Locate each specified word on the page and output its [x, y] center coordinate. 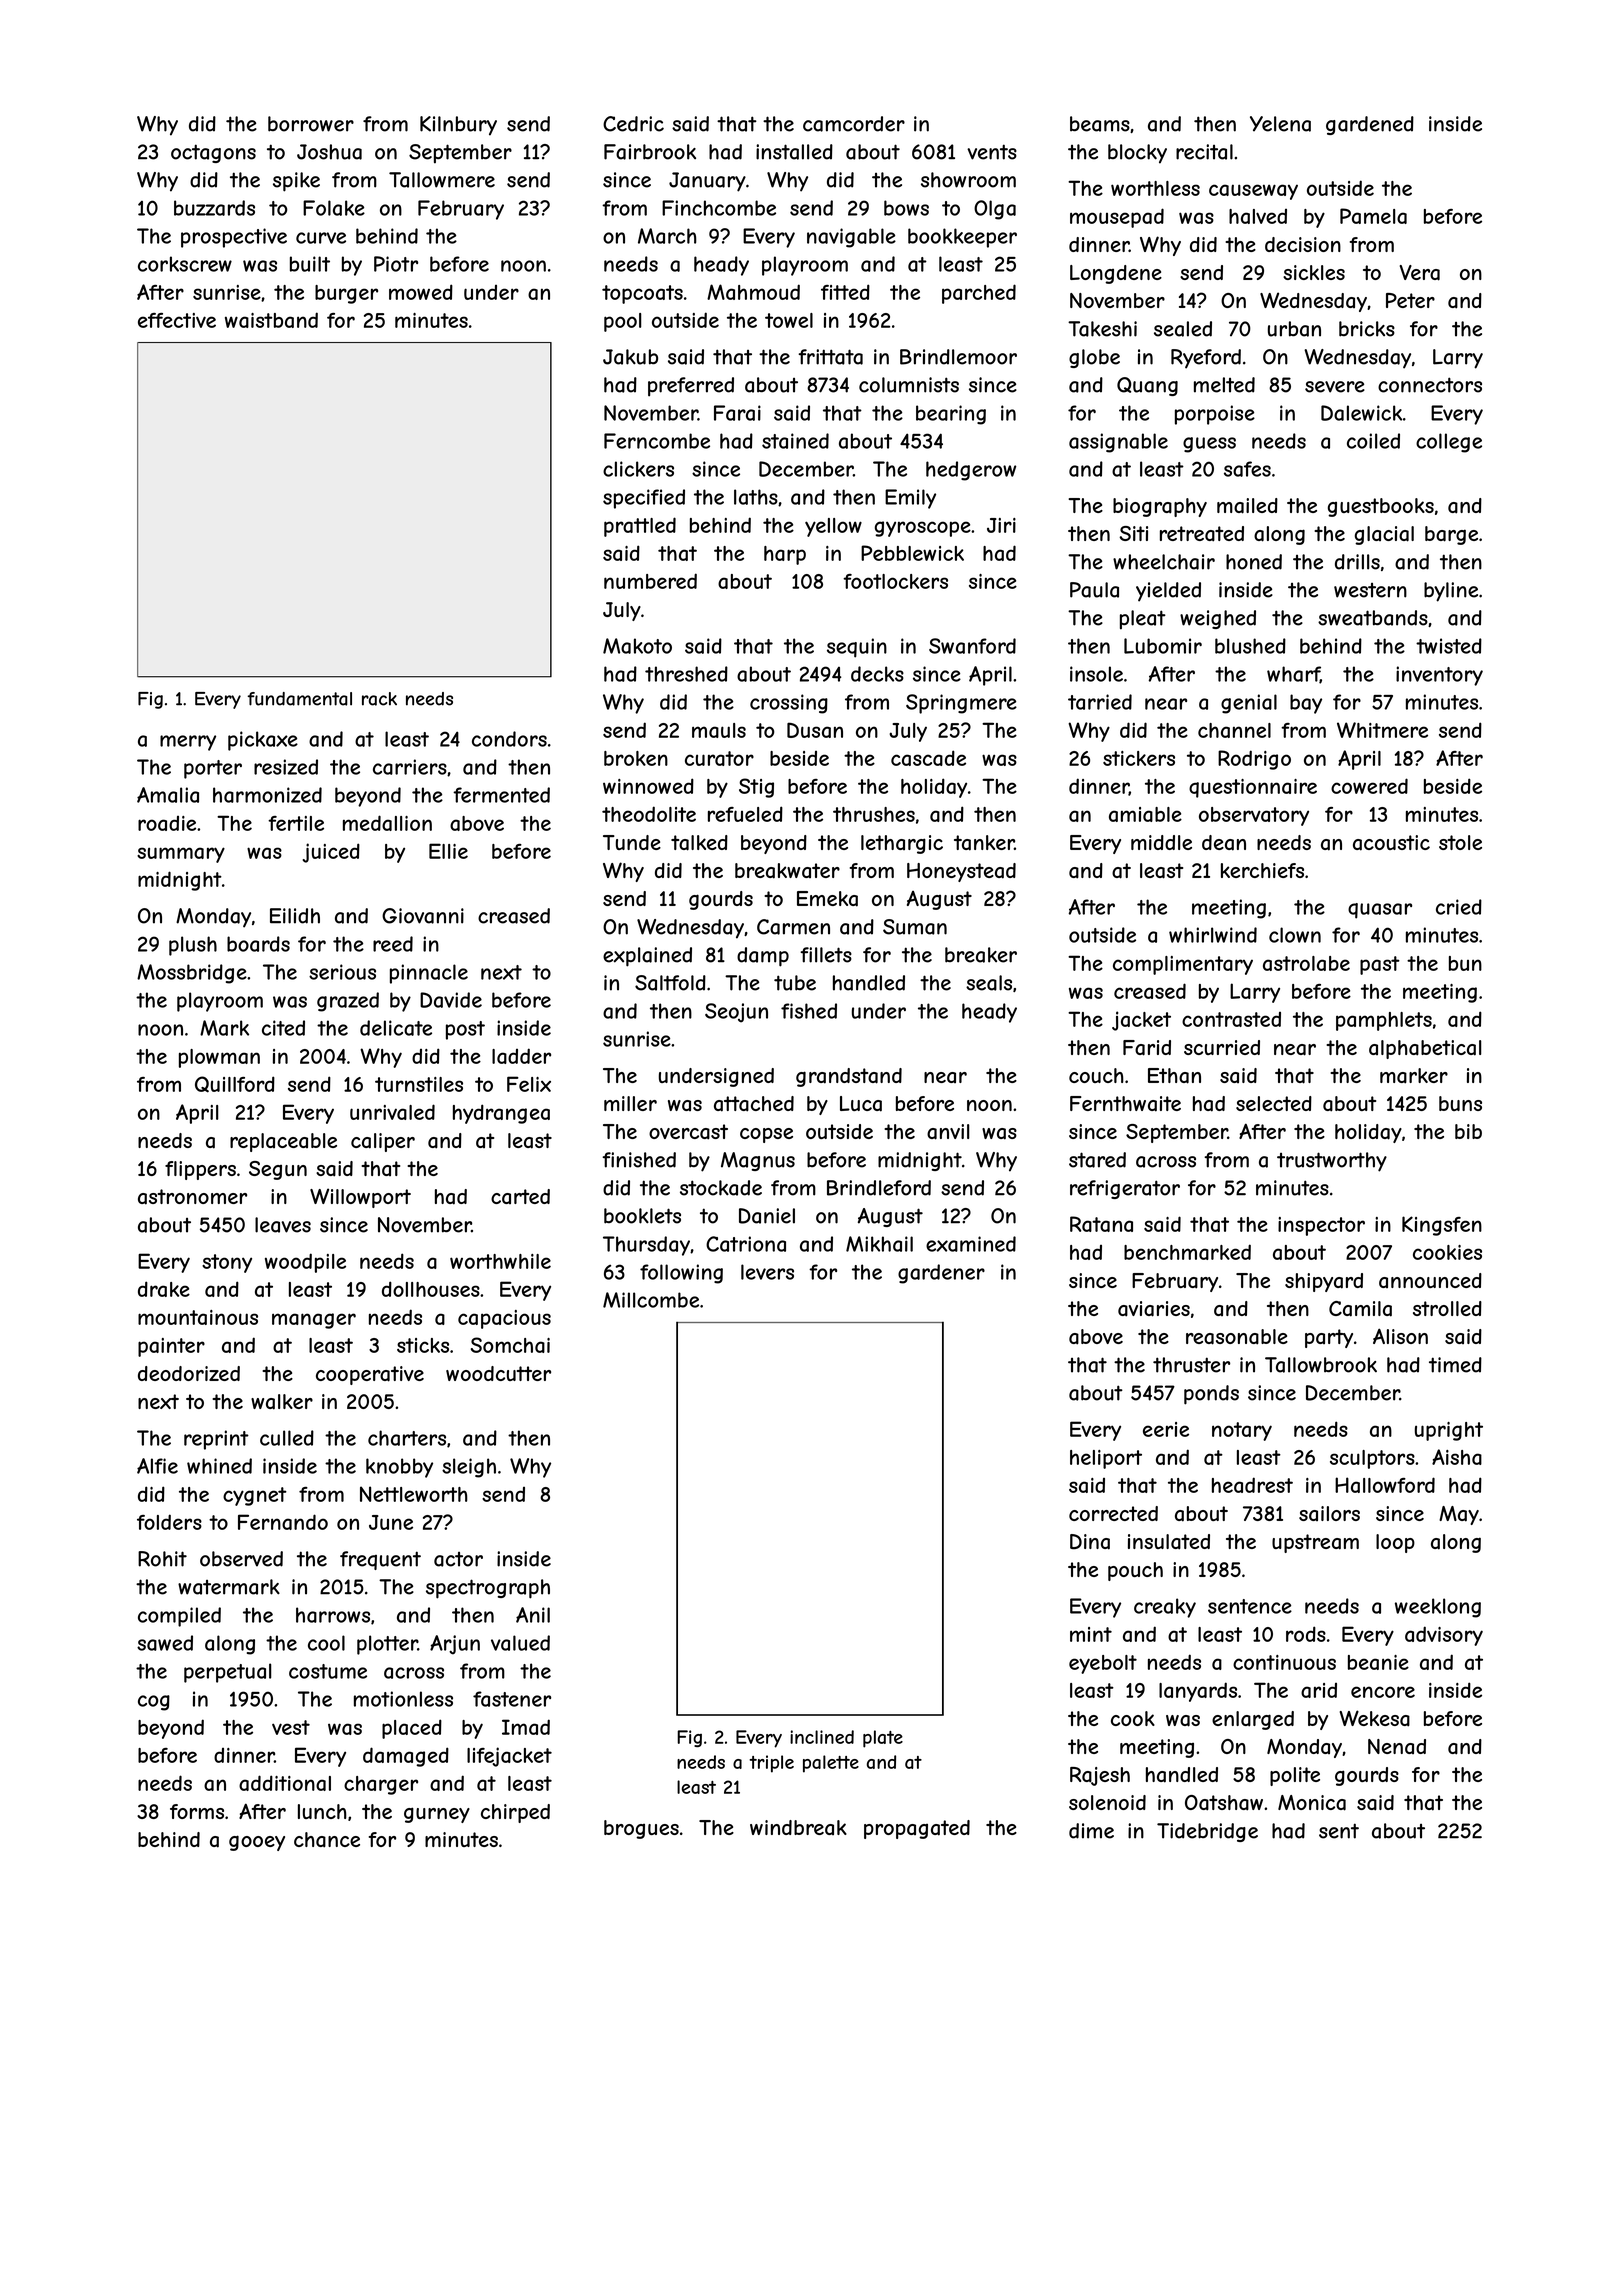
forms [197, 1811]
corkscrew [185, 264]
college [1449, 443]
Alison [1400, 1336]
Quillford [235, 1084]
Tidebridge [1207, 1832]
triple [771, 1764]
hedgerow [971, 471]
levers [767, 1272]
